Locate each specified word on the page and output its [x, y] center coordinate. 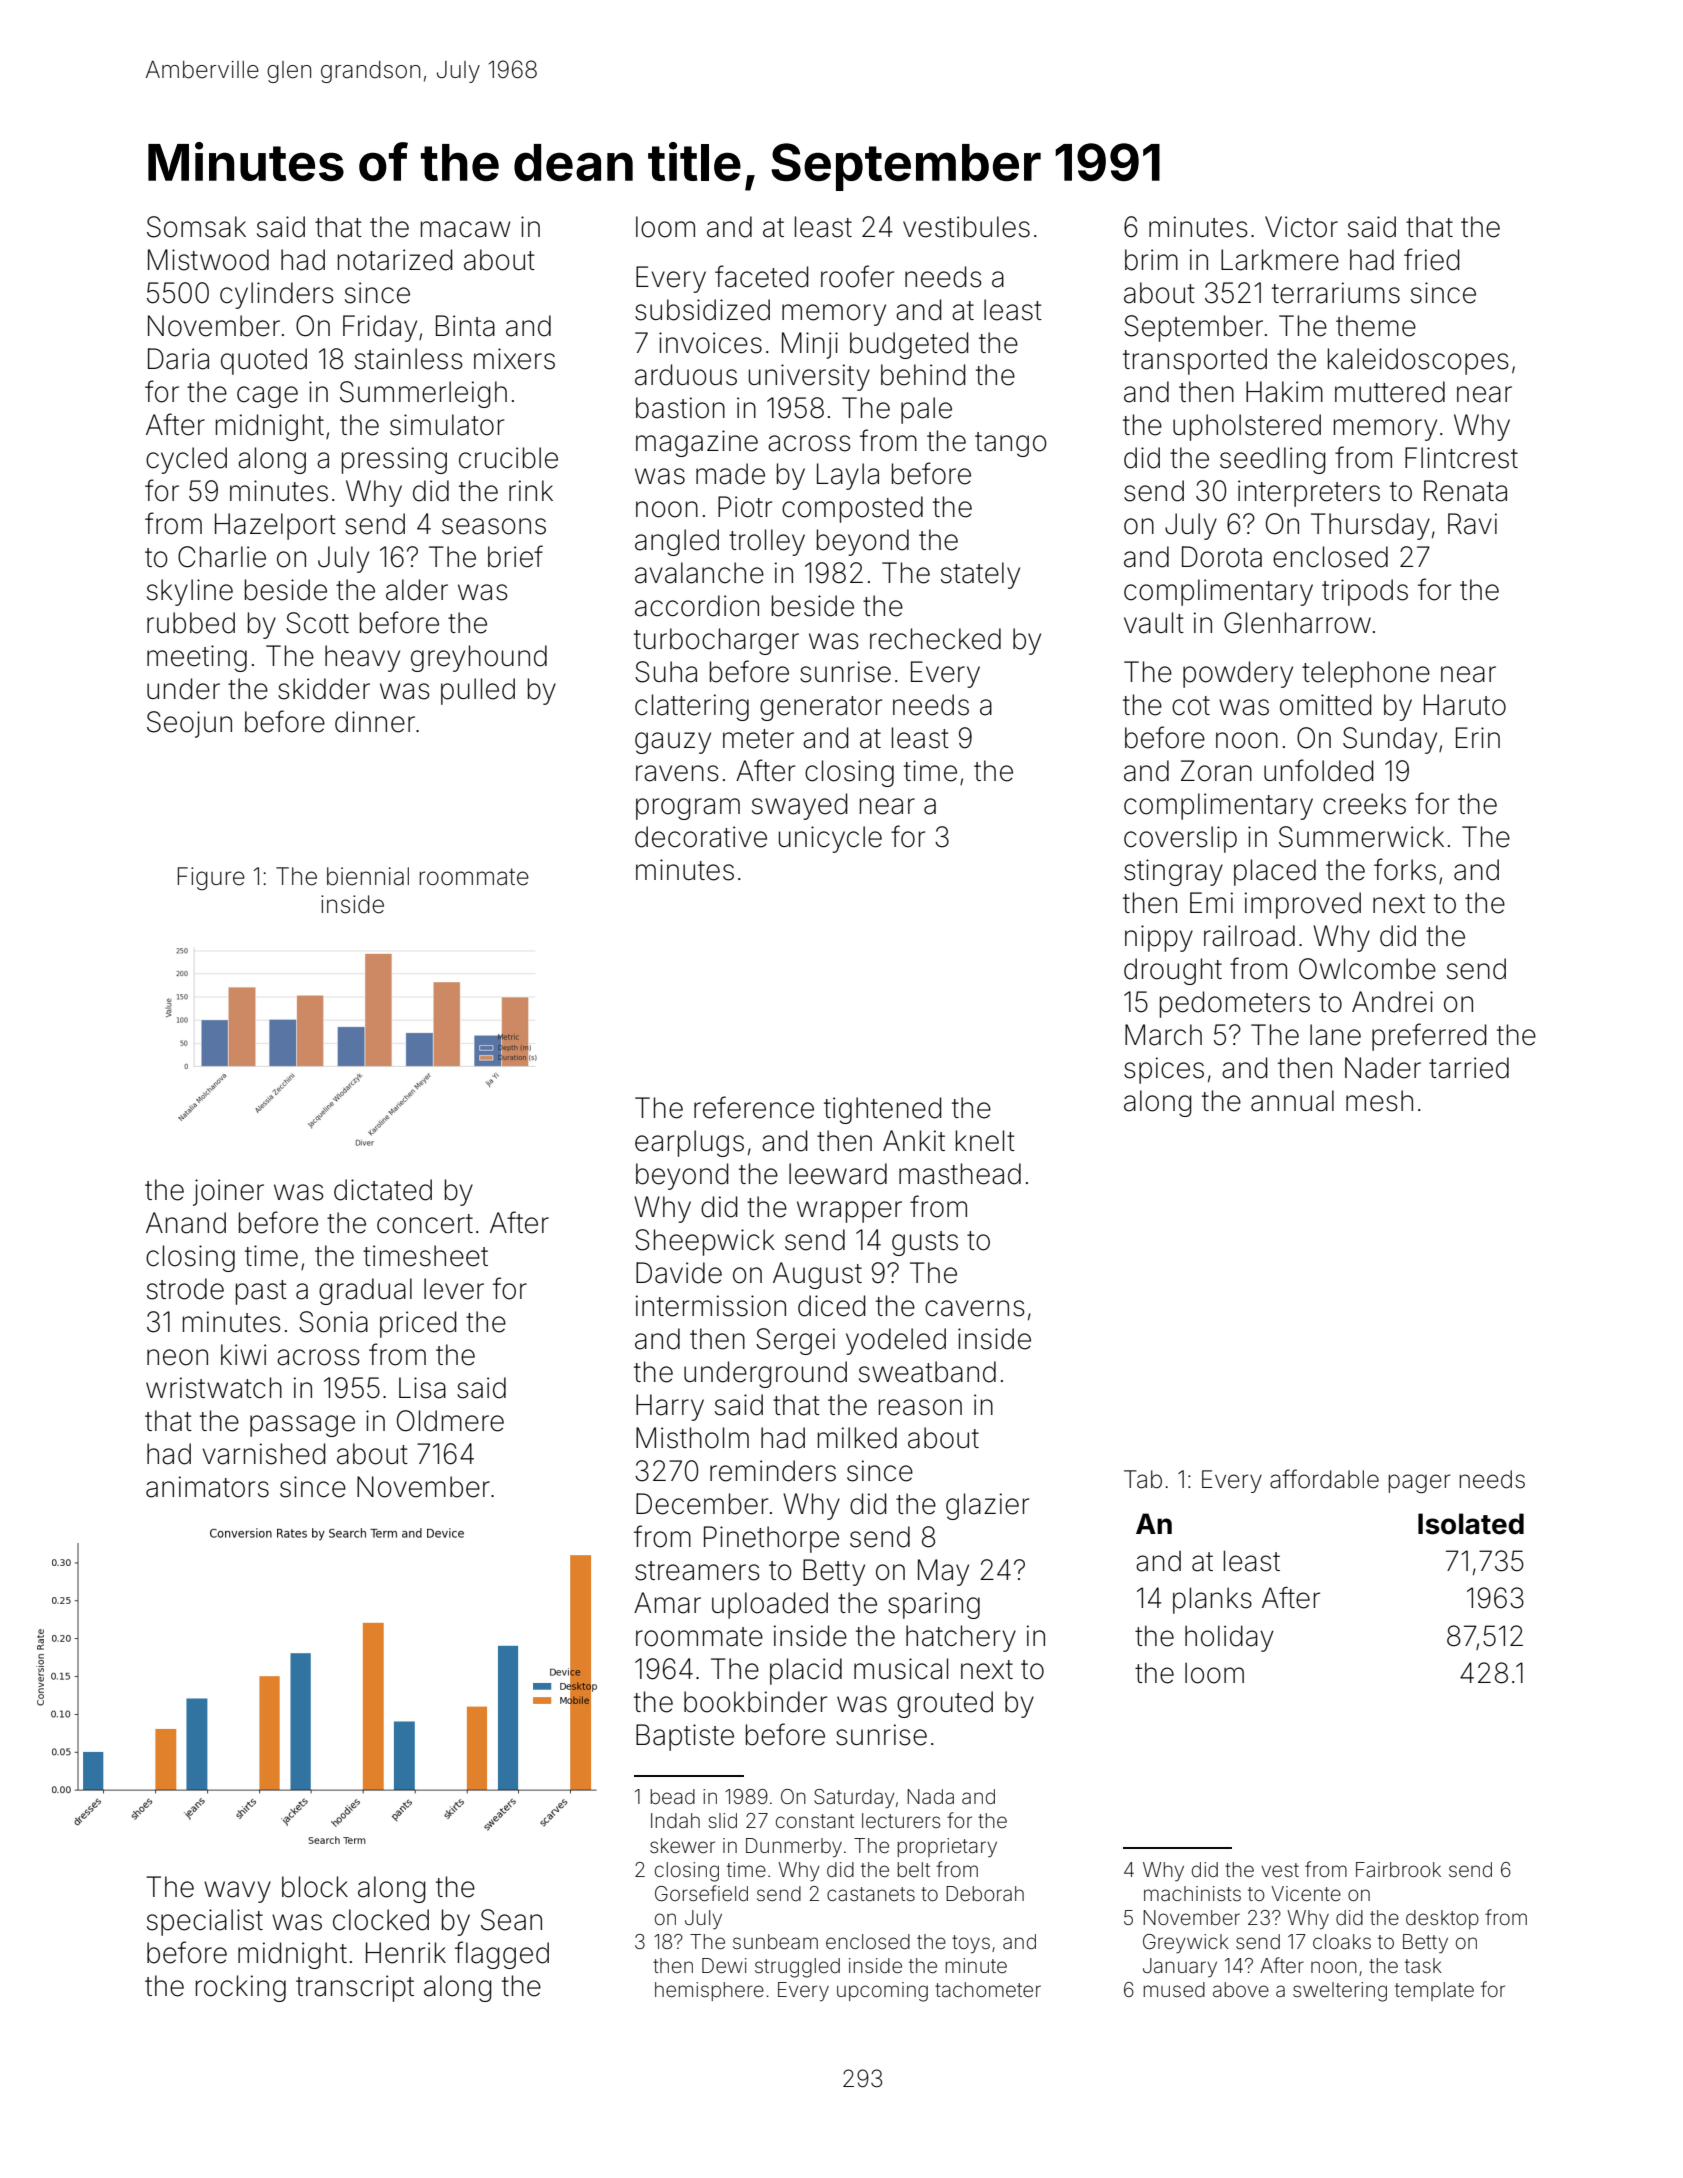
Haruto [1465, 705]
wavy [237, 1892]
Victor [1301, 227]
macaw [466, 229]
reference [754, 1107]
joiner [228, 1192]
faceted [761, 276]
